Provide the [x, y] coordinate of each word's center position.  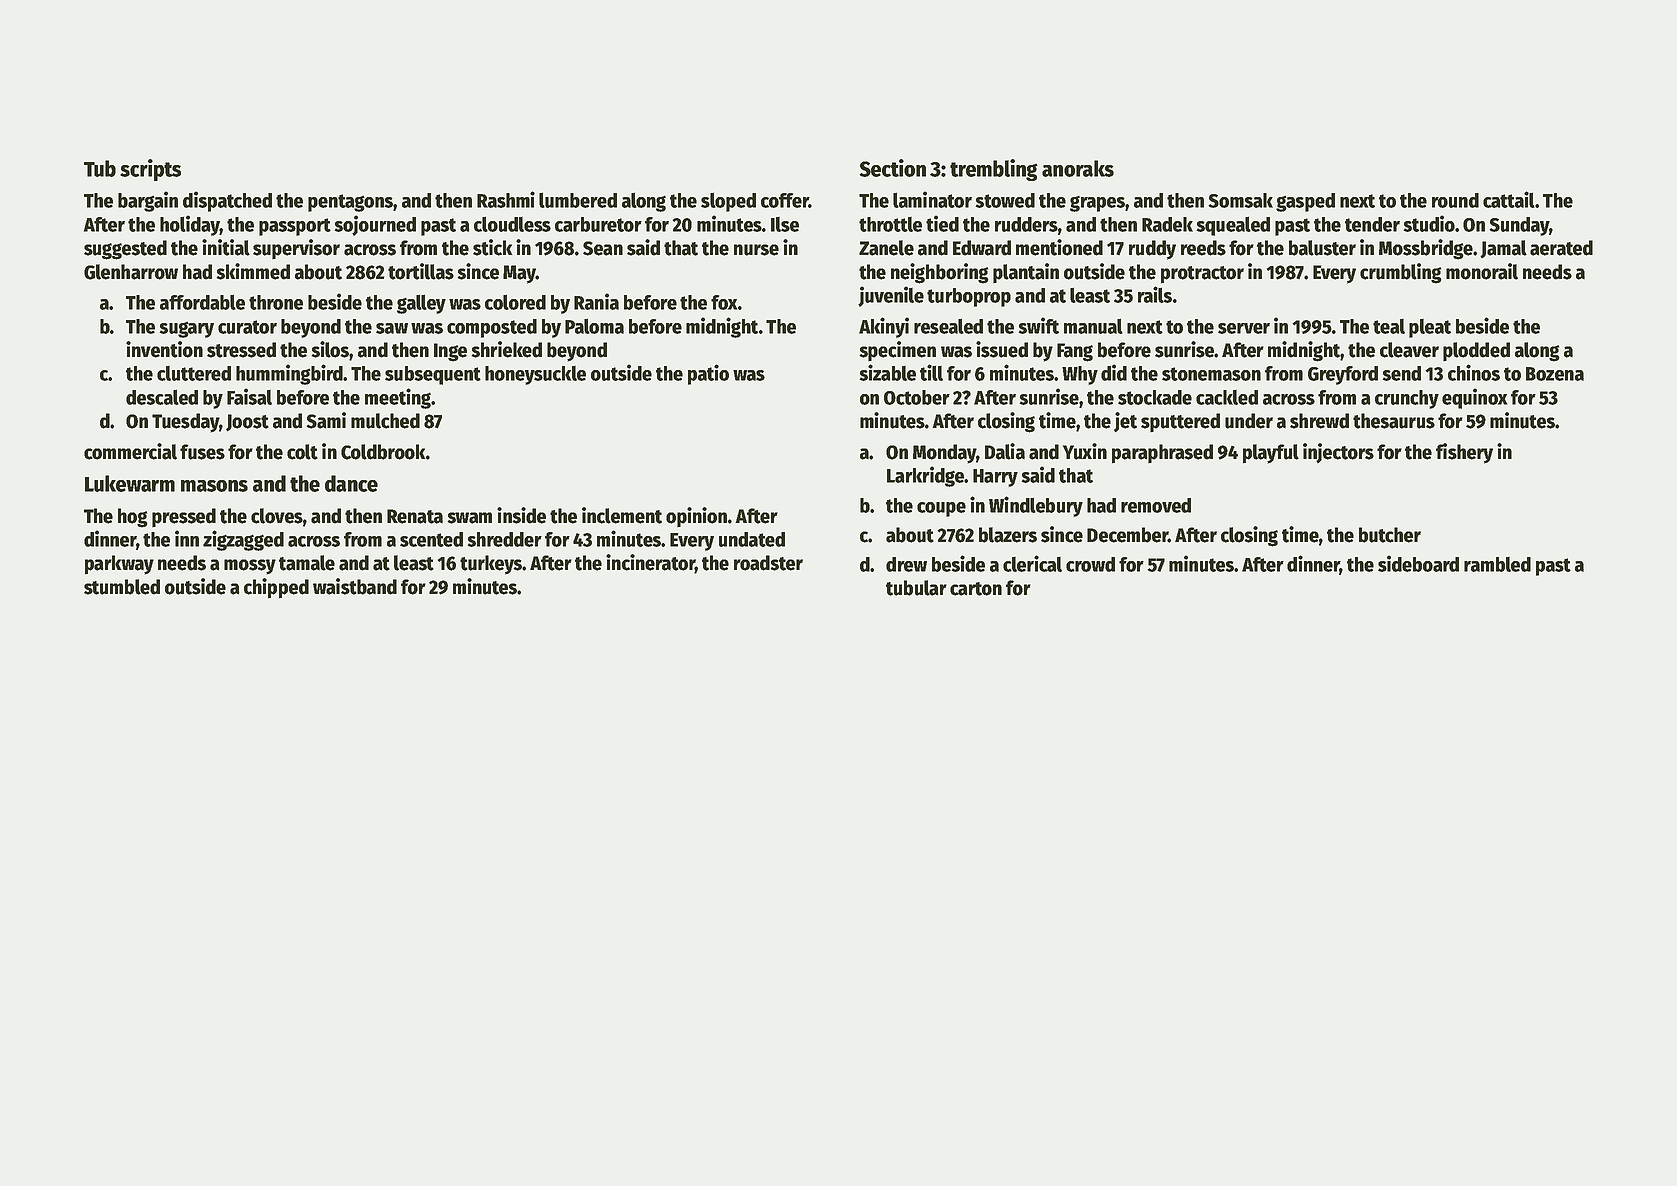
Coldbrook [383, 452]
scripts [150, 170]
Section [892, 168]
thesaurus [1394, 421]
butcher [1390, 535]
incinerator [650, 563]
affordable [202, 302]
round [1455, 200]
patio [708, 374]
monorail [1482, 271]
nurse [756, 250]
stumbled [122, 587]
